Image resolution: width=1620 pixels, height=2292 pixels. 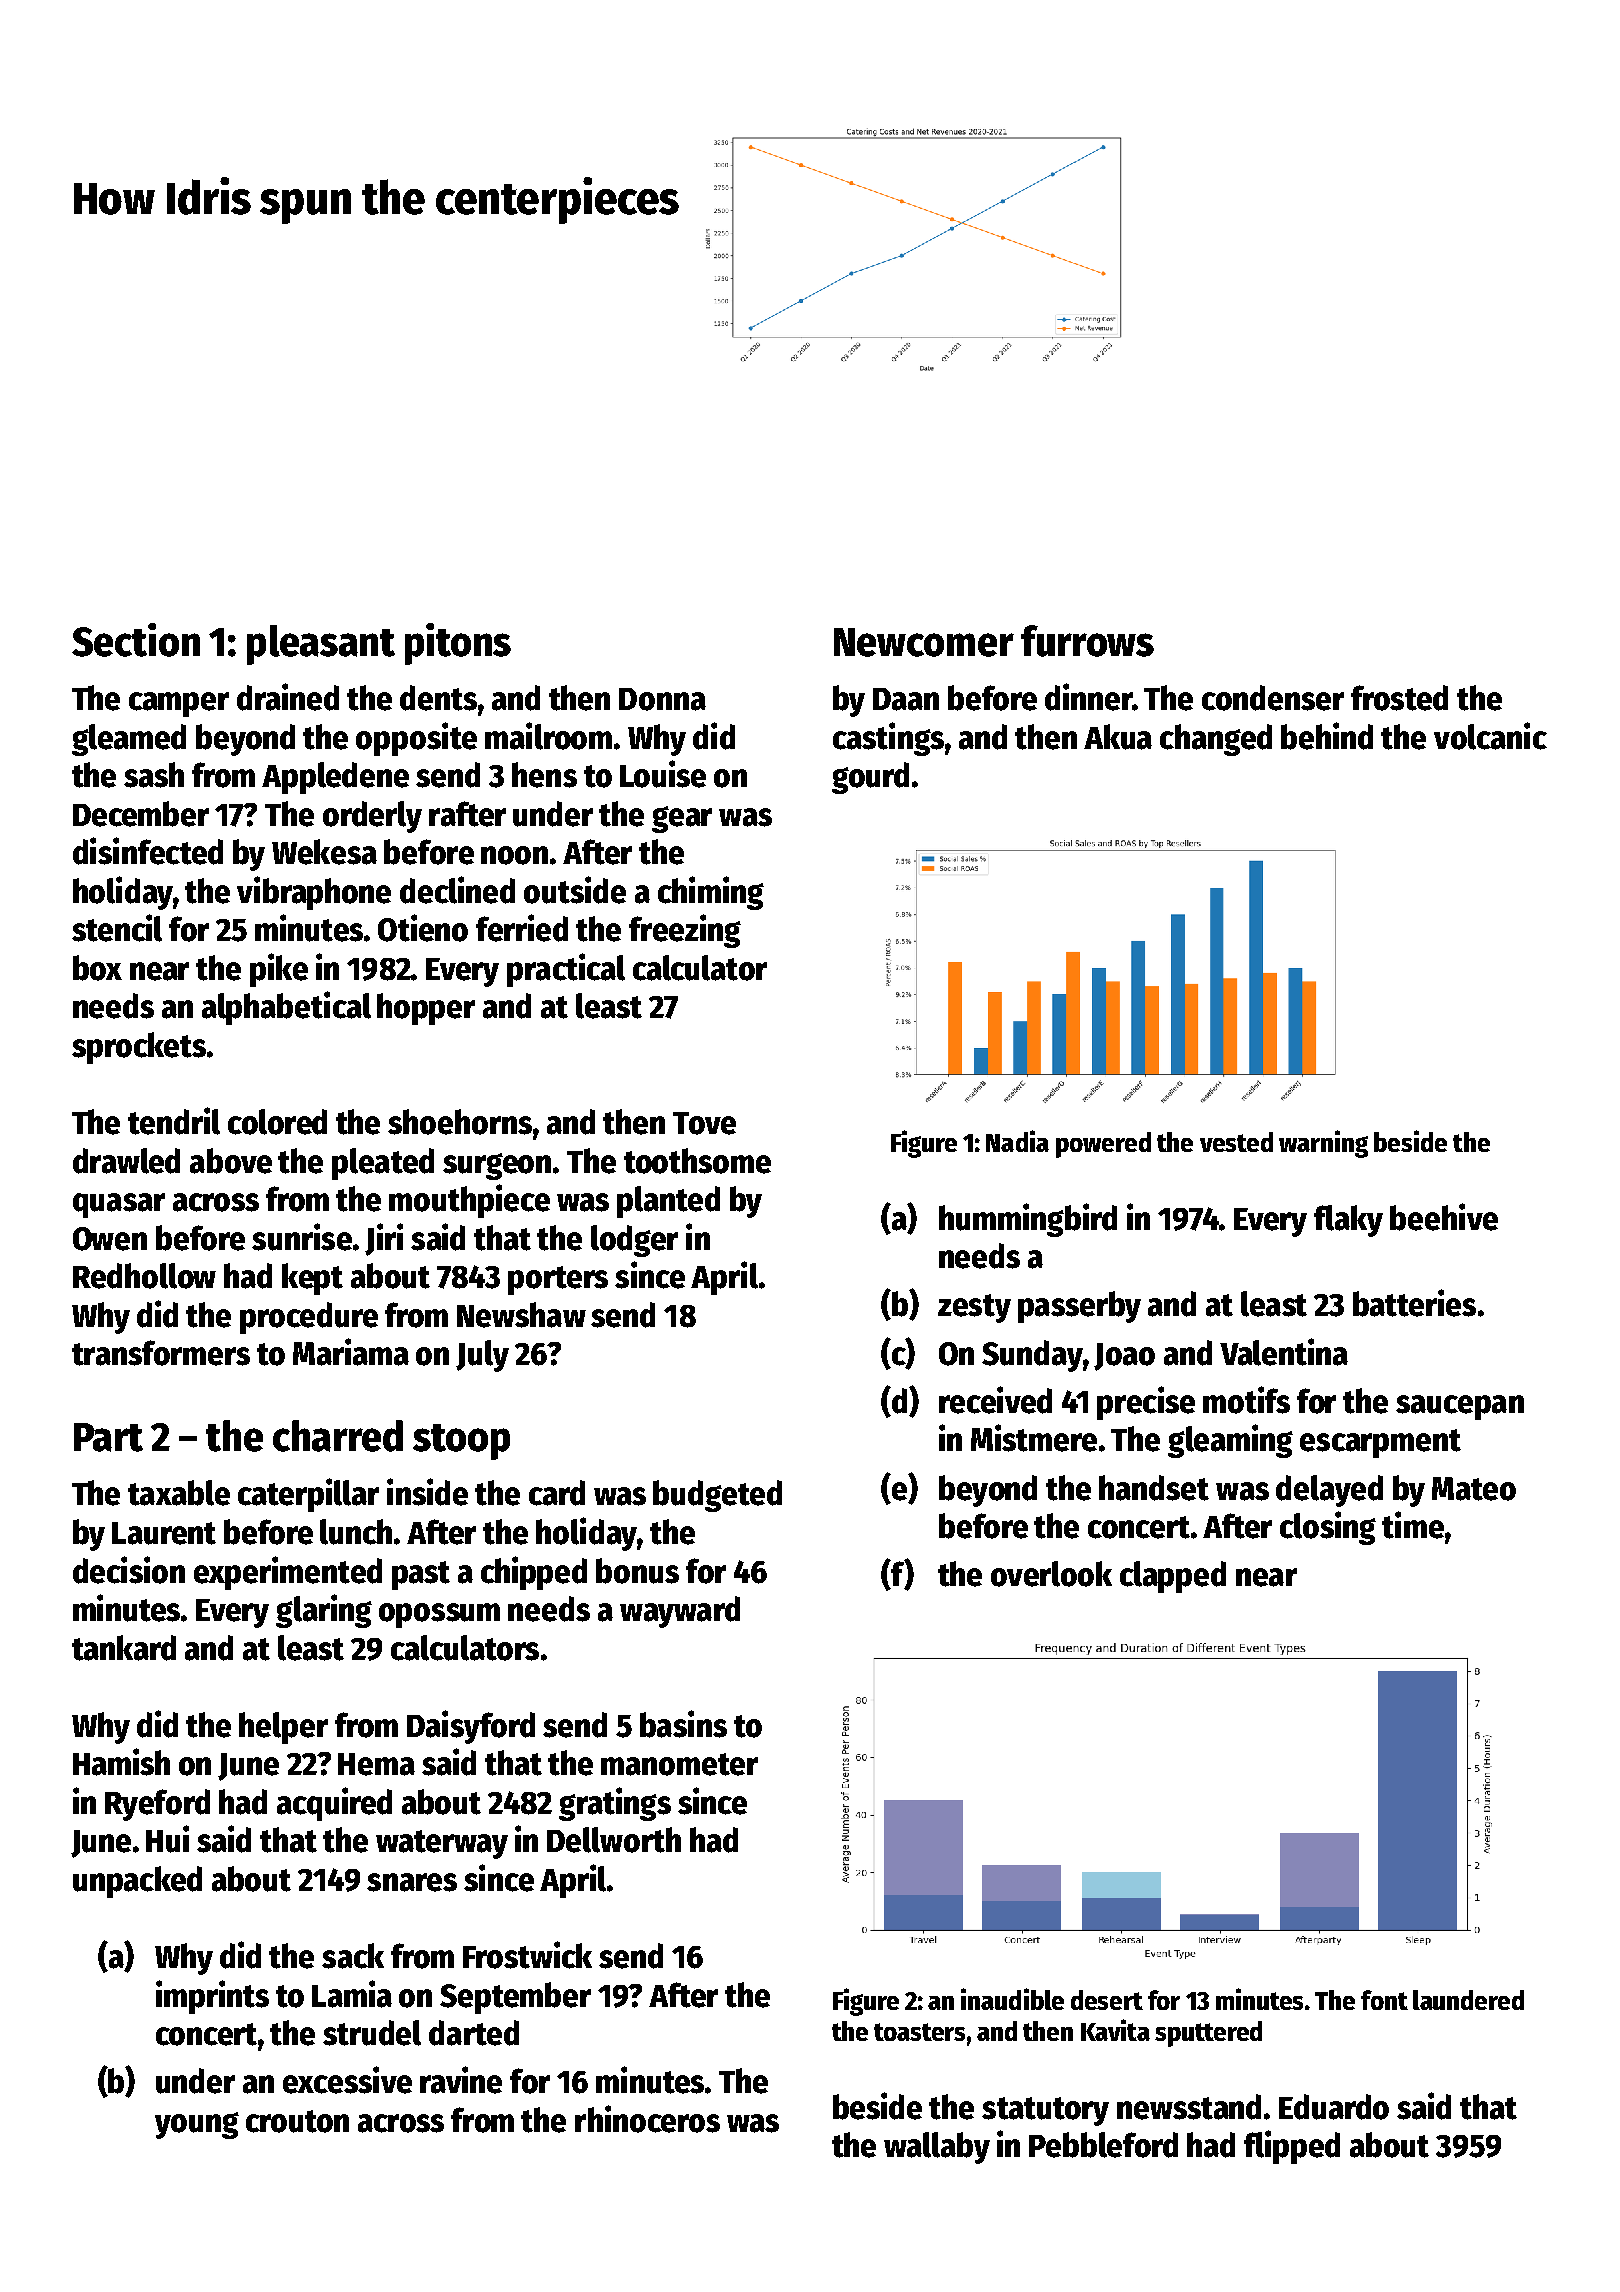 I want to click on batteries, so click(x=1414, y=1303).
